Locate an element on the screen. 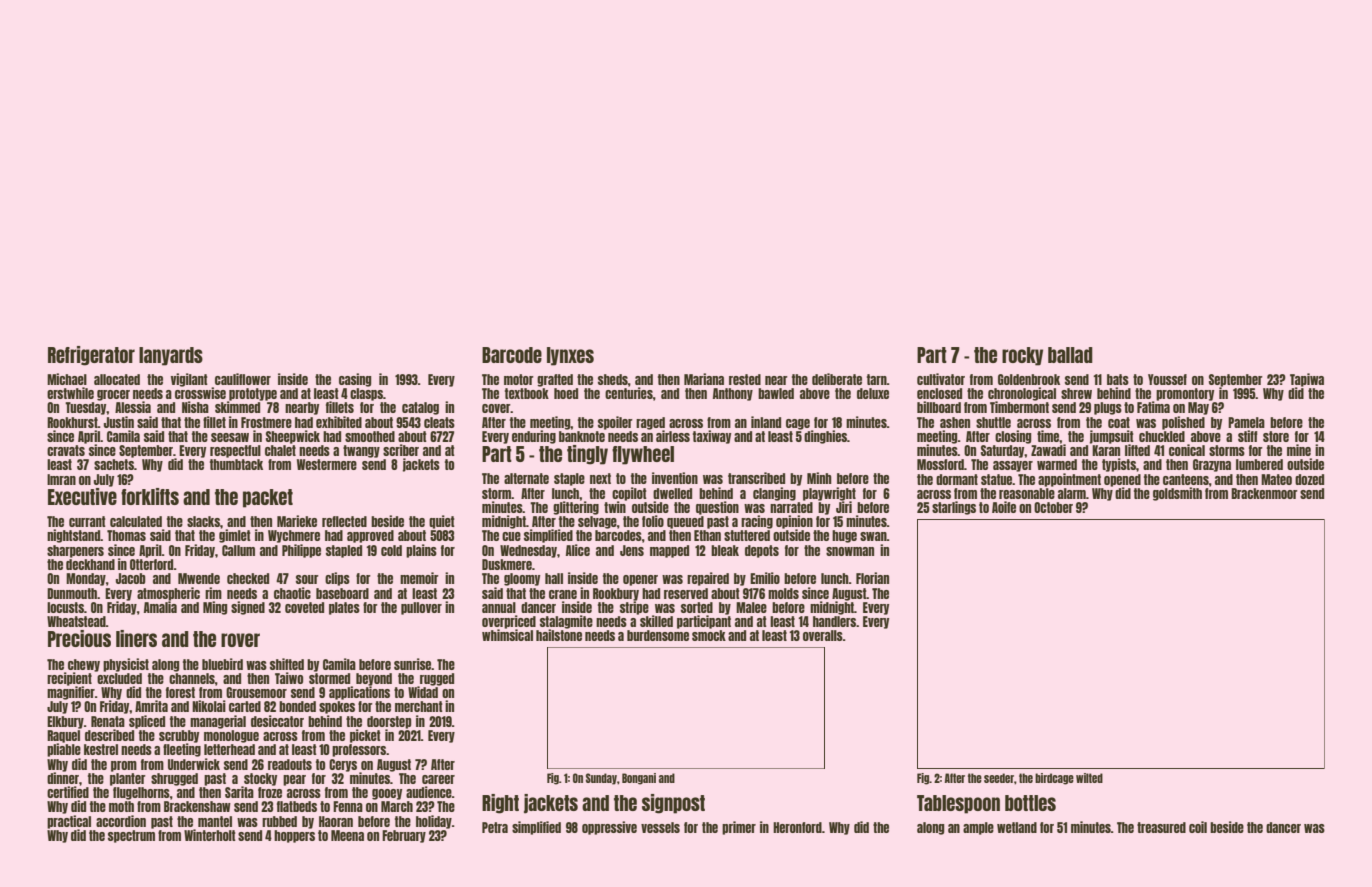 This screenshot has width=1372, height=887. Florian is located at coordinates (872, 578).
